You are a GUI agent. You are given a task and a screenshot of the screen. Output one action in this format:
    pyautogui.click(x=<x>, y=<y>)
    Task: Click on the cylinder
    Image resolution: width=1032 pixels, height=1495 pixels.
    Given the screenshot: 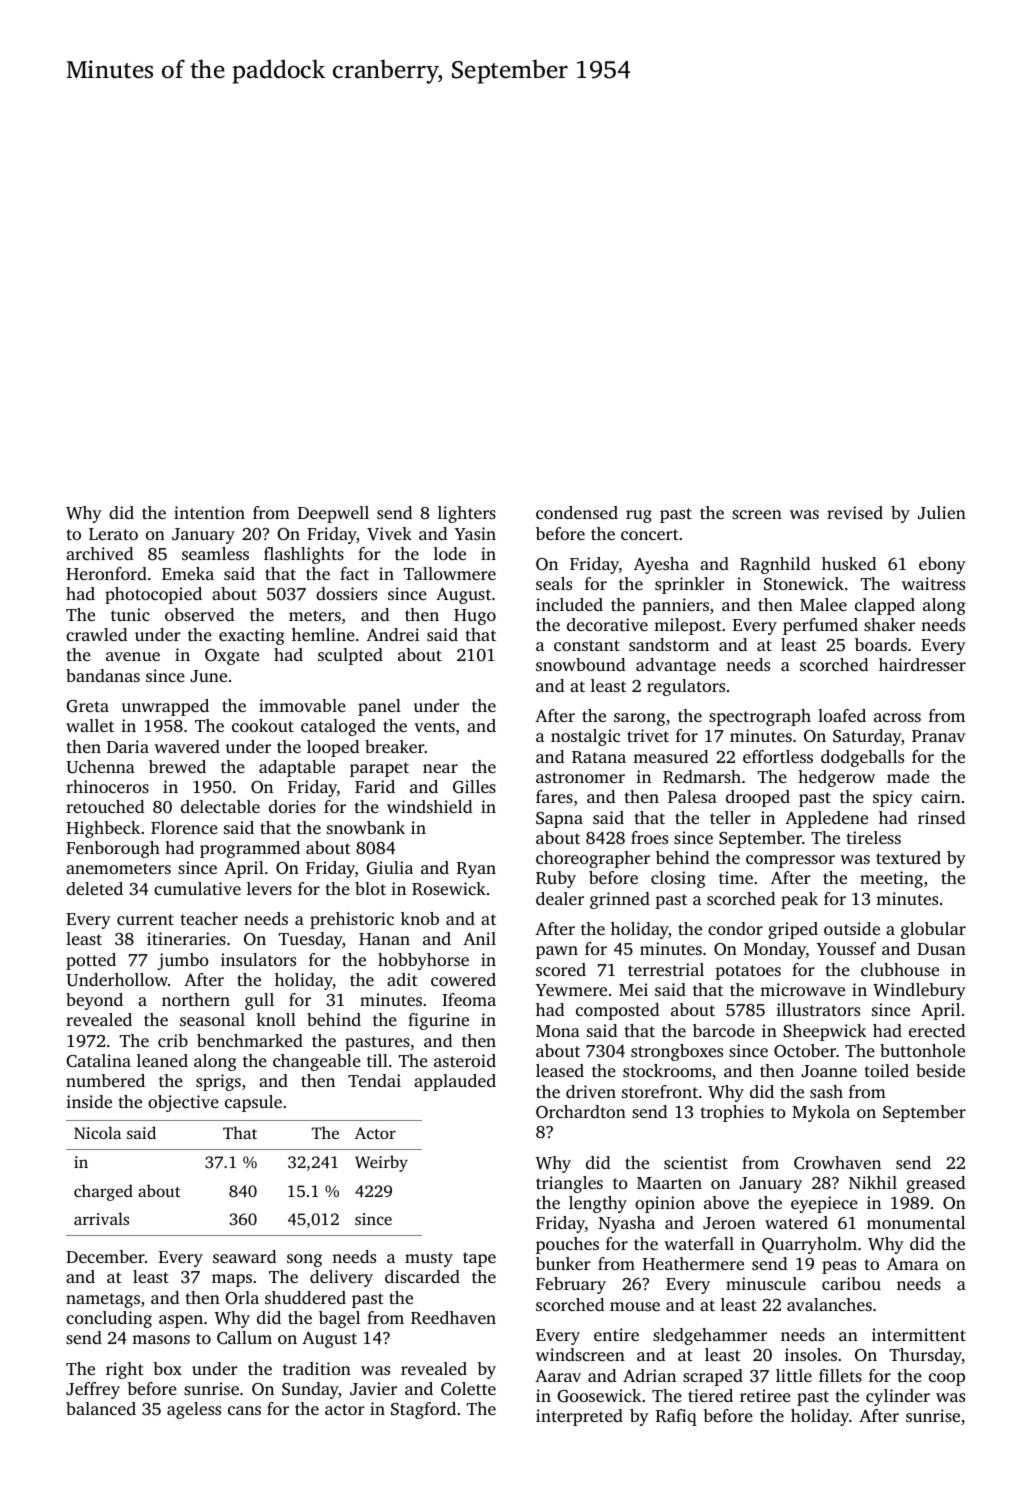 What is the action you would take?
    pyautogui.click(x=898, y=1397)
